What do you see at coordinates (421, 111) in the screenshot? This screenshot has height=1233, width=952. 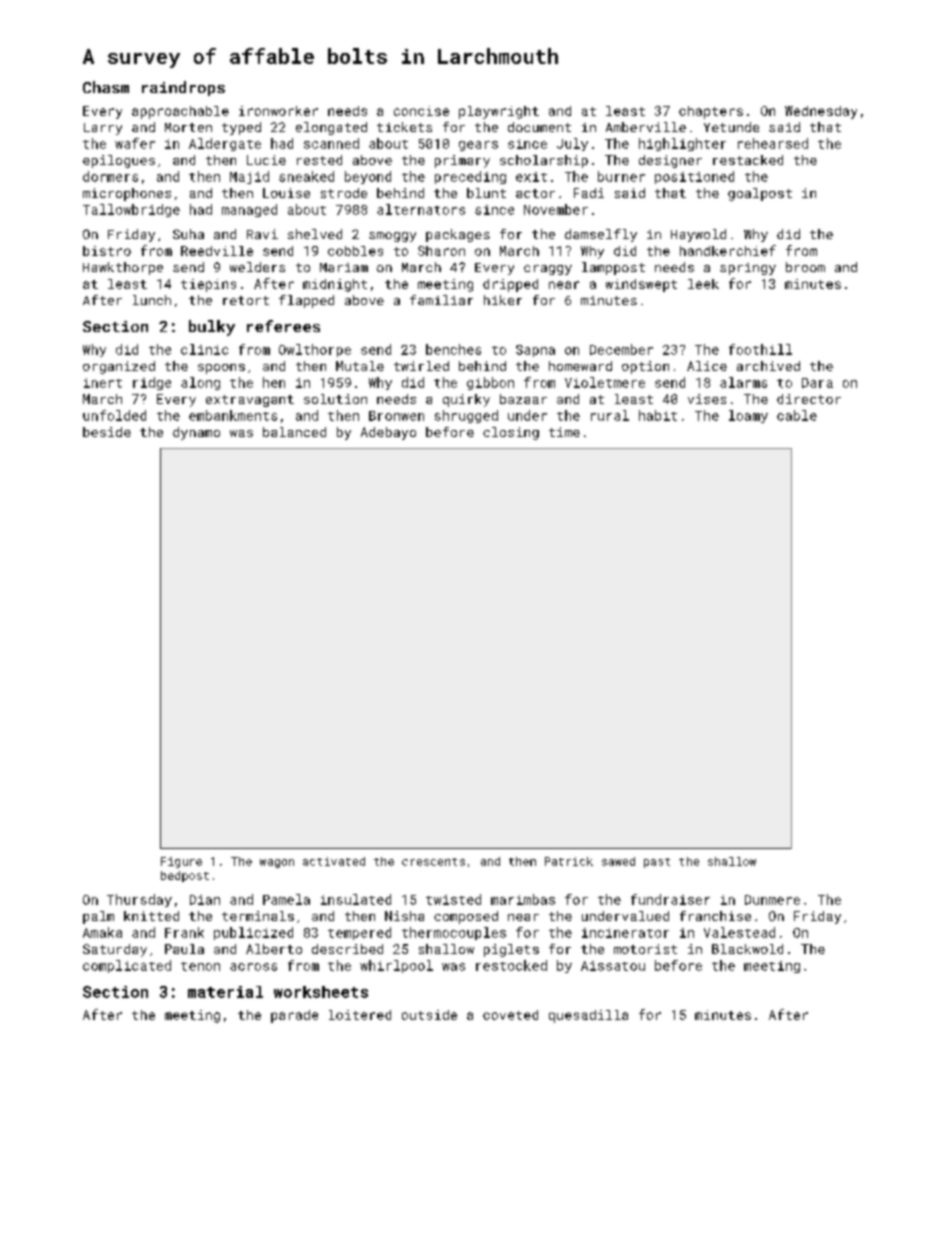 I see `concise` at bounding box center [421, 111].
